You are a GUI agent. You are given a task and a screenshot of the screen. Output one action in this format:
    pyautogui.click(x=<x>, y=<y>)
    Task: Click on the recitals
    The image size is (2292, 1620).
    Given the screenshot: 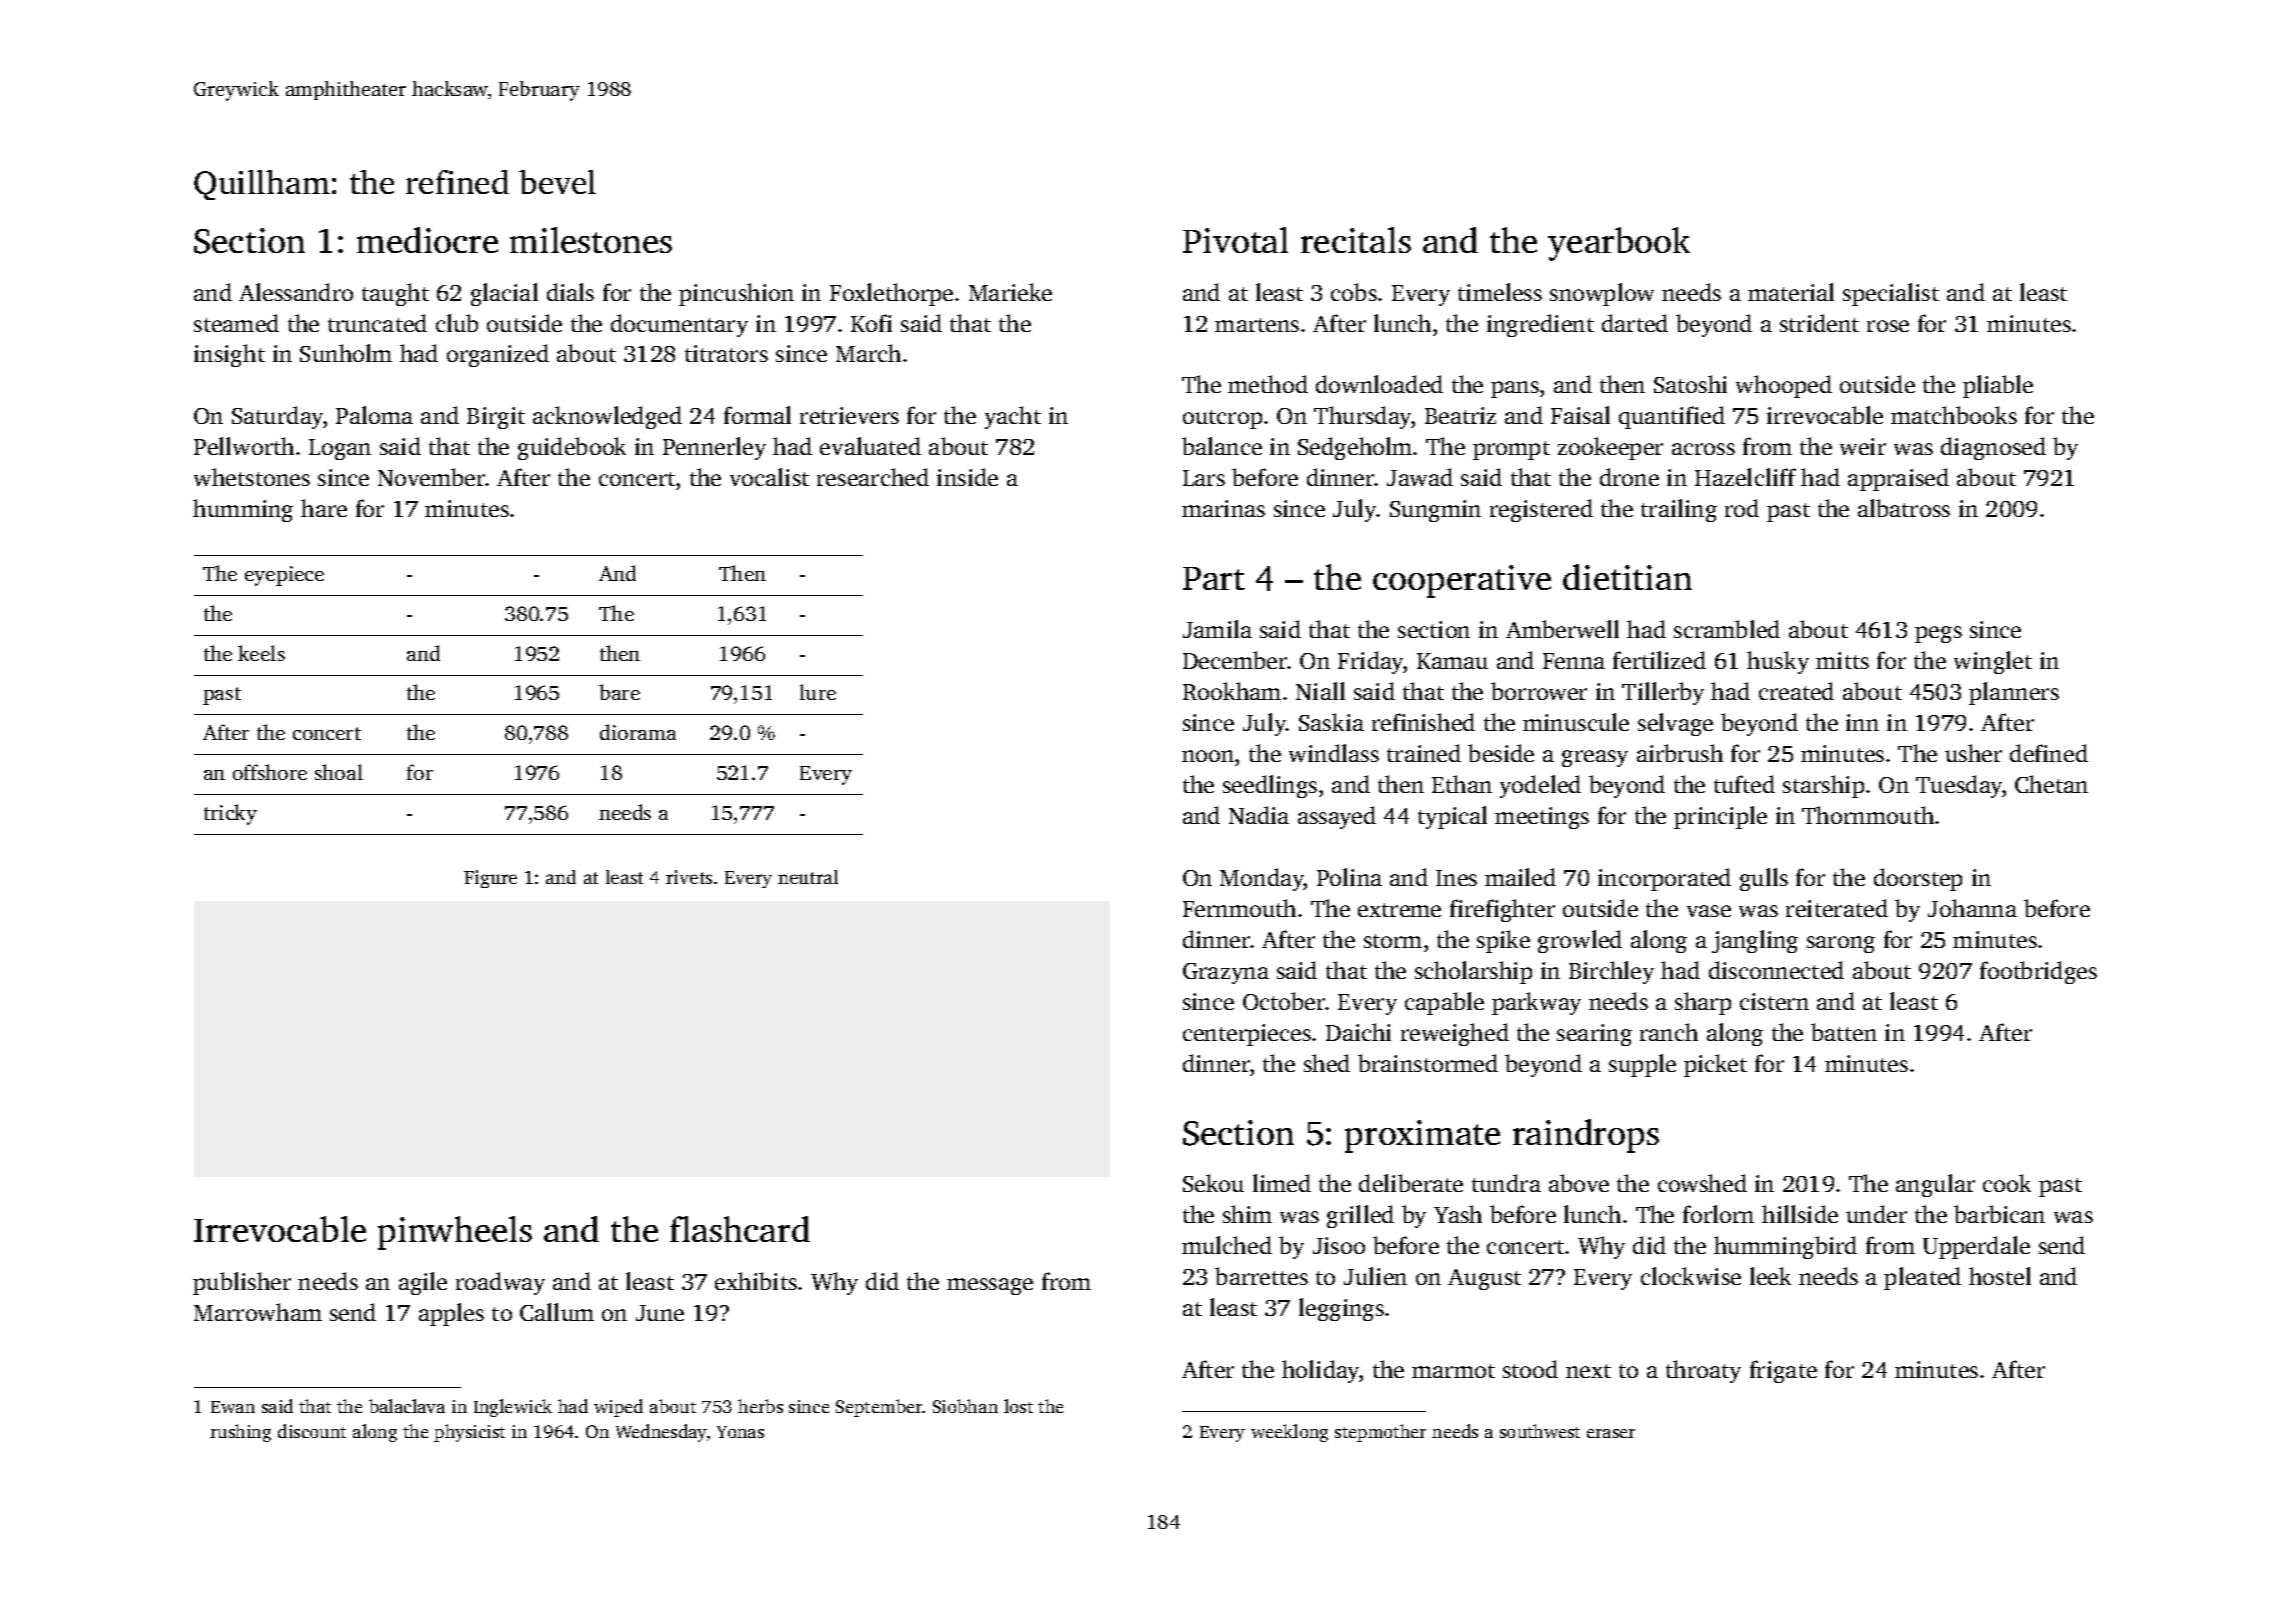 What is the action you would take?
    pyautogui.click(x=1356, y=240)
